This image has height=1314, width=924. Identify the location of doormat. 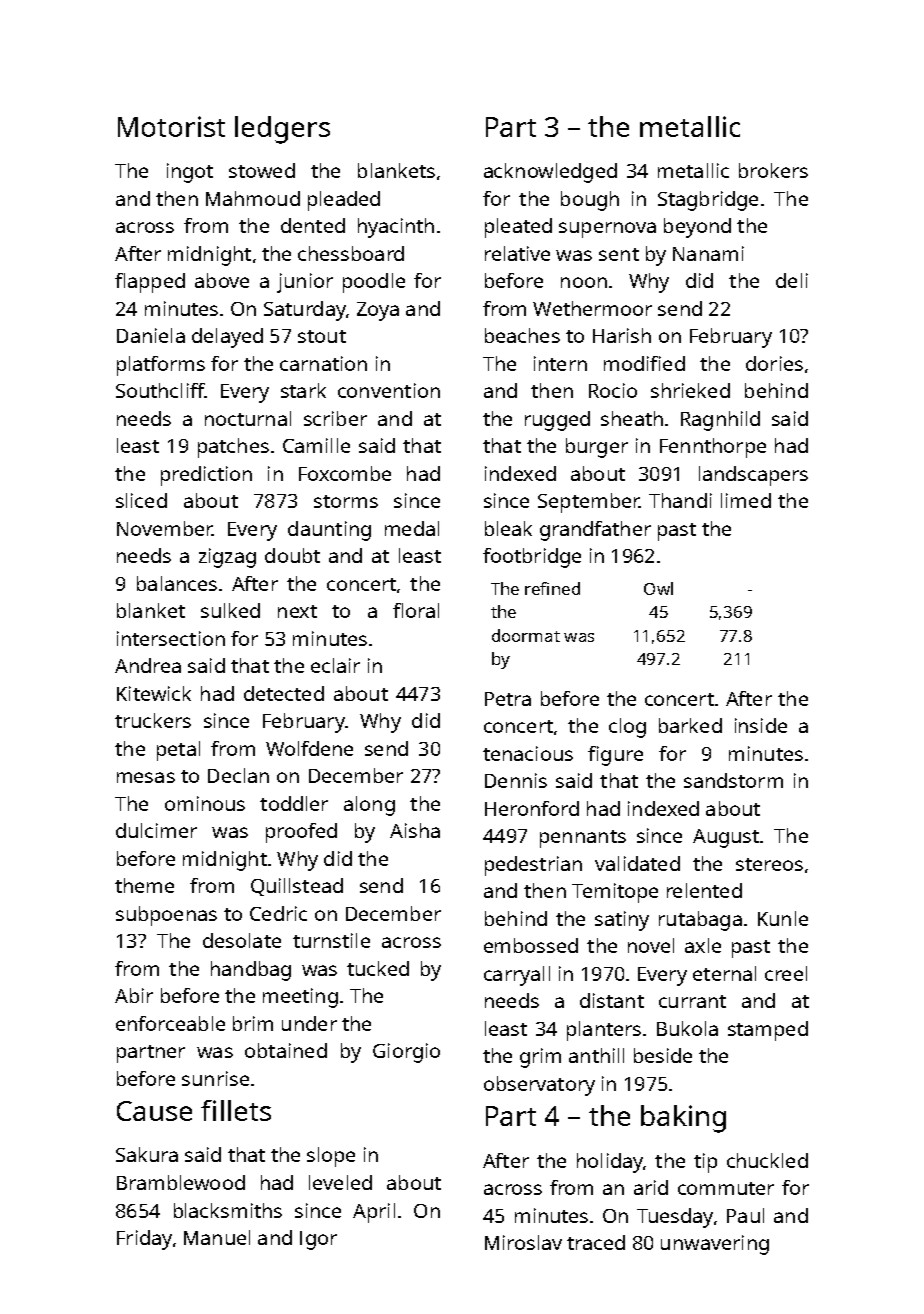
(526, 635).
